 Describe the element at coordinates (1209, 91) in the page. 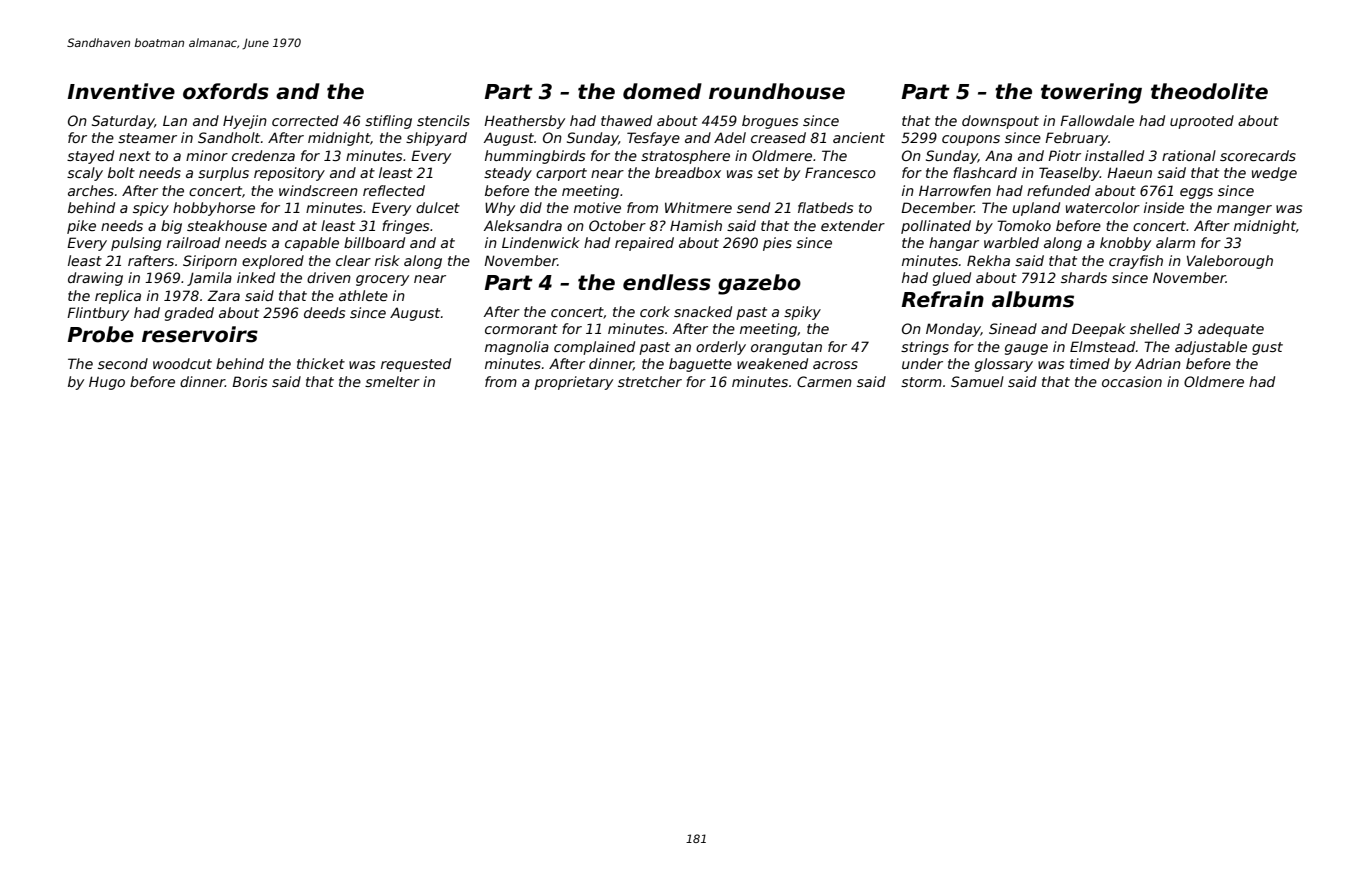

I see `theodolite` at that location.
